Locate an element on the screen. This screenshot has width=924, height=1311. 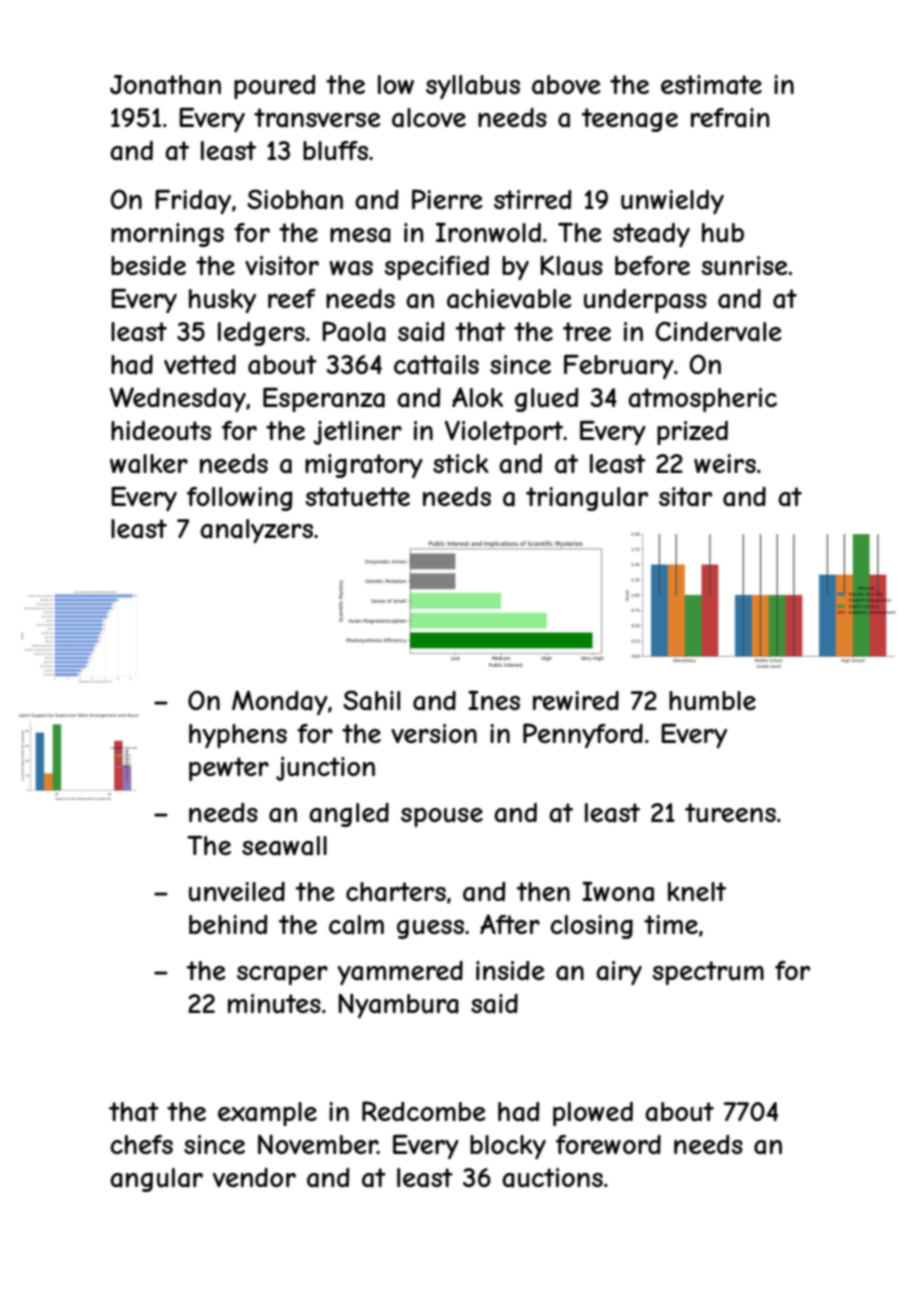
humble is located at coordinates (712, 701).
